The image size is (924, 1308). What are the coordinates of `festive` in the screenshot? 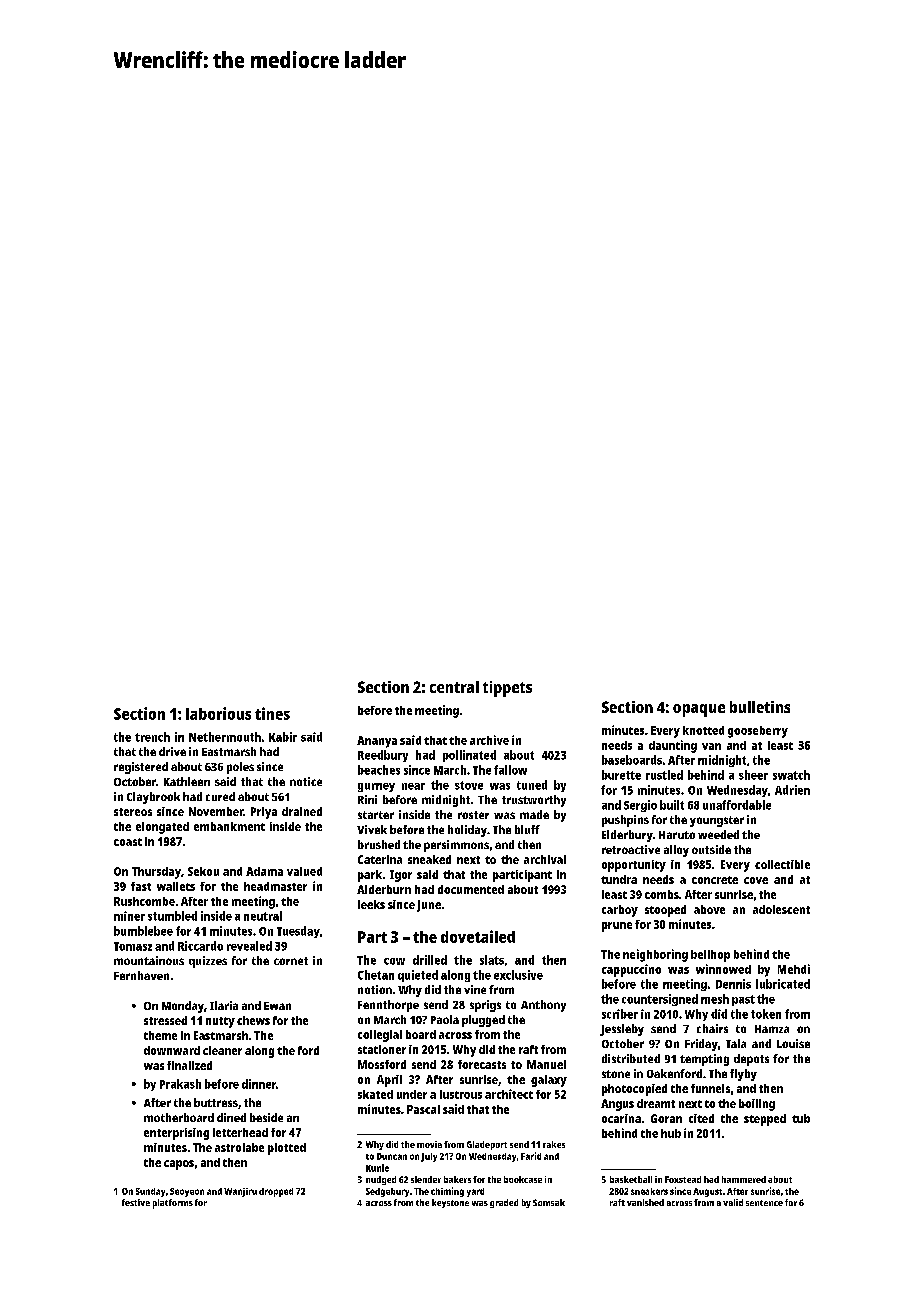 It's located at (136, 1202).
